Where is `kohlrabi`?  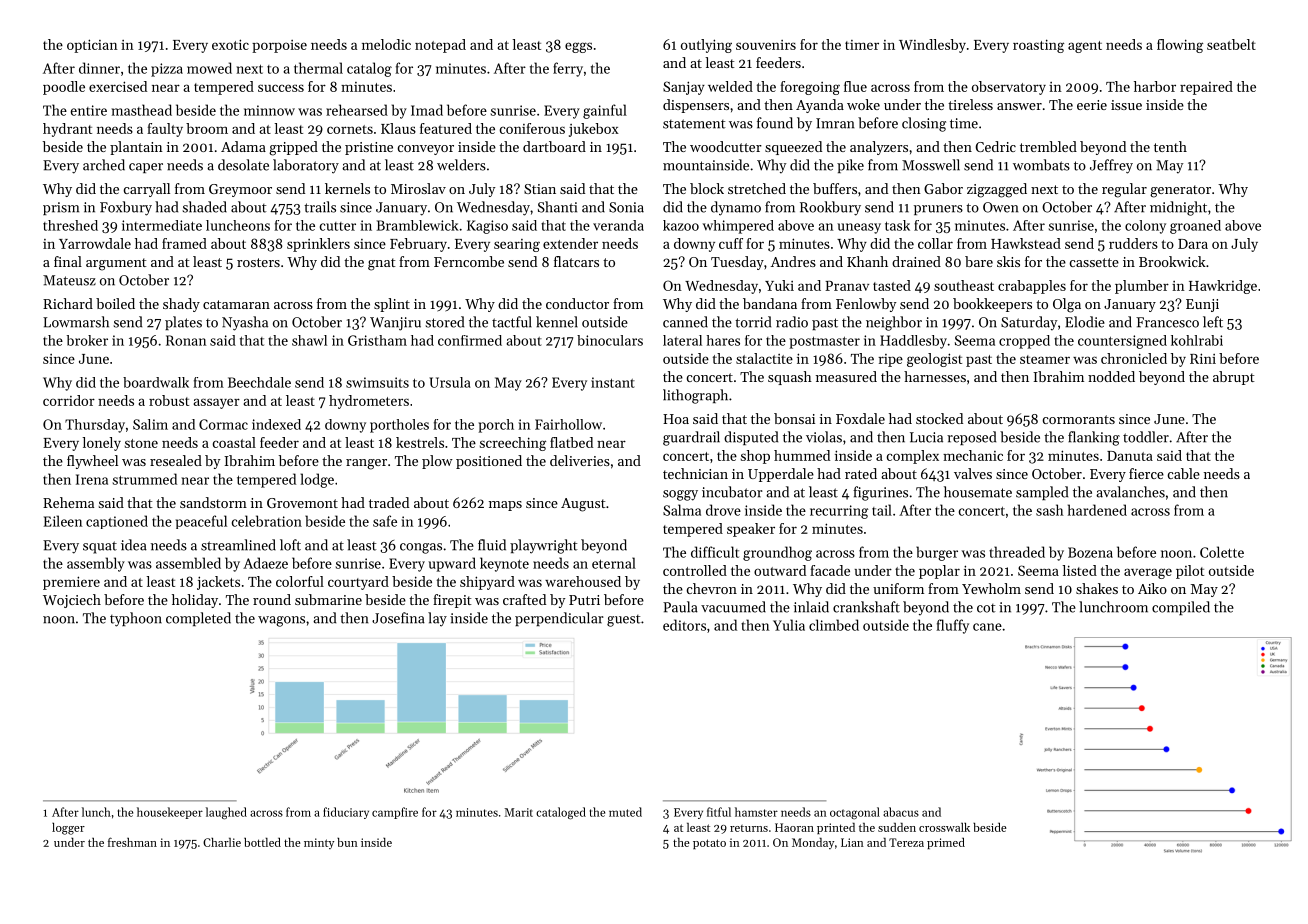
kohlrabi is located at coordinates (1197, 340).
